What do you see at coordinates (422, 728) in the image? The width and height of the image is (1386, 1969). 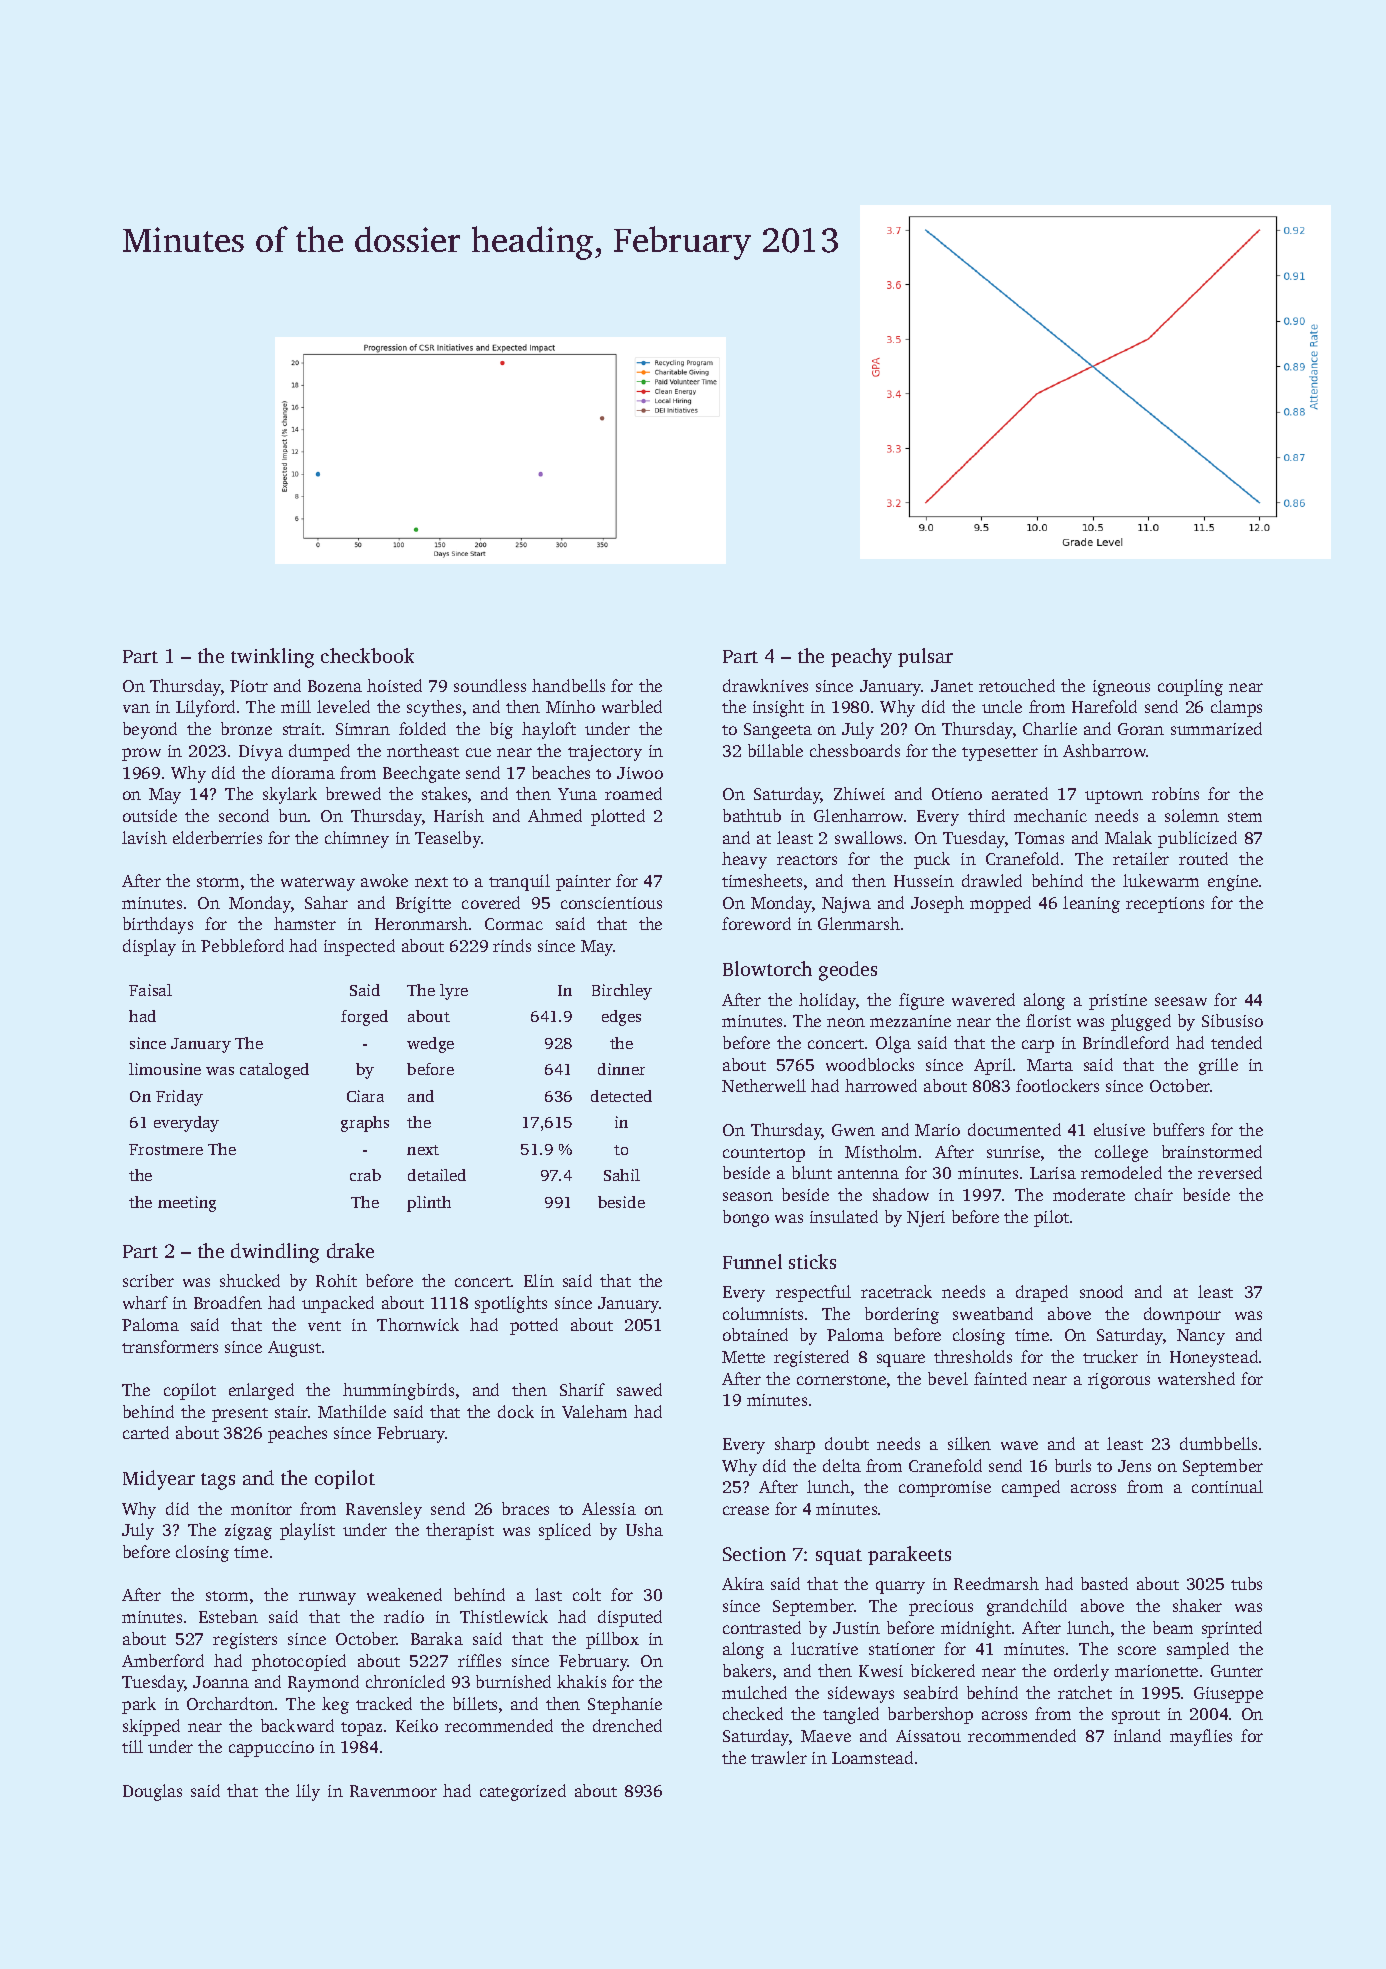 I see `folded` at bounding box center [422, 728].
